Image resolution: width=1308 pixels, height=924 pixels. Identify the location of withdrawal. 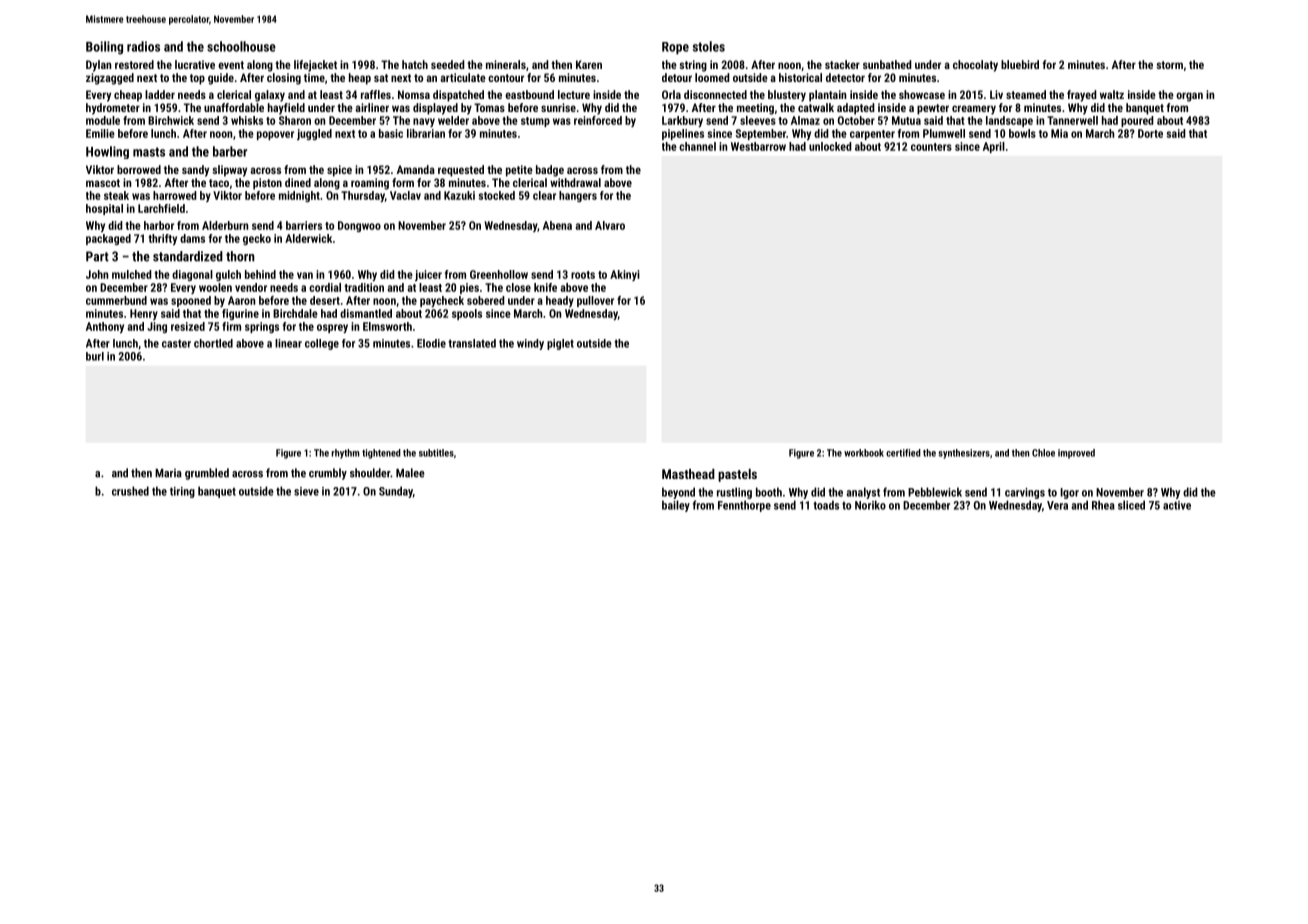
(575, 182).
